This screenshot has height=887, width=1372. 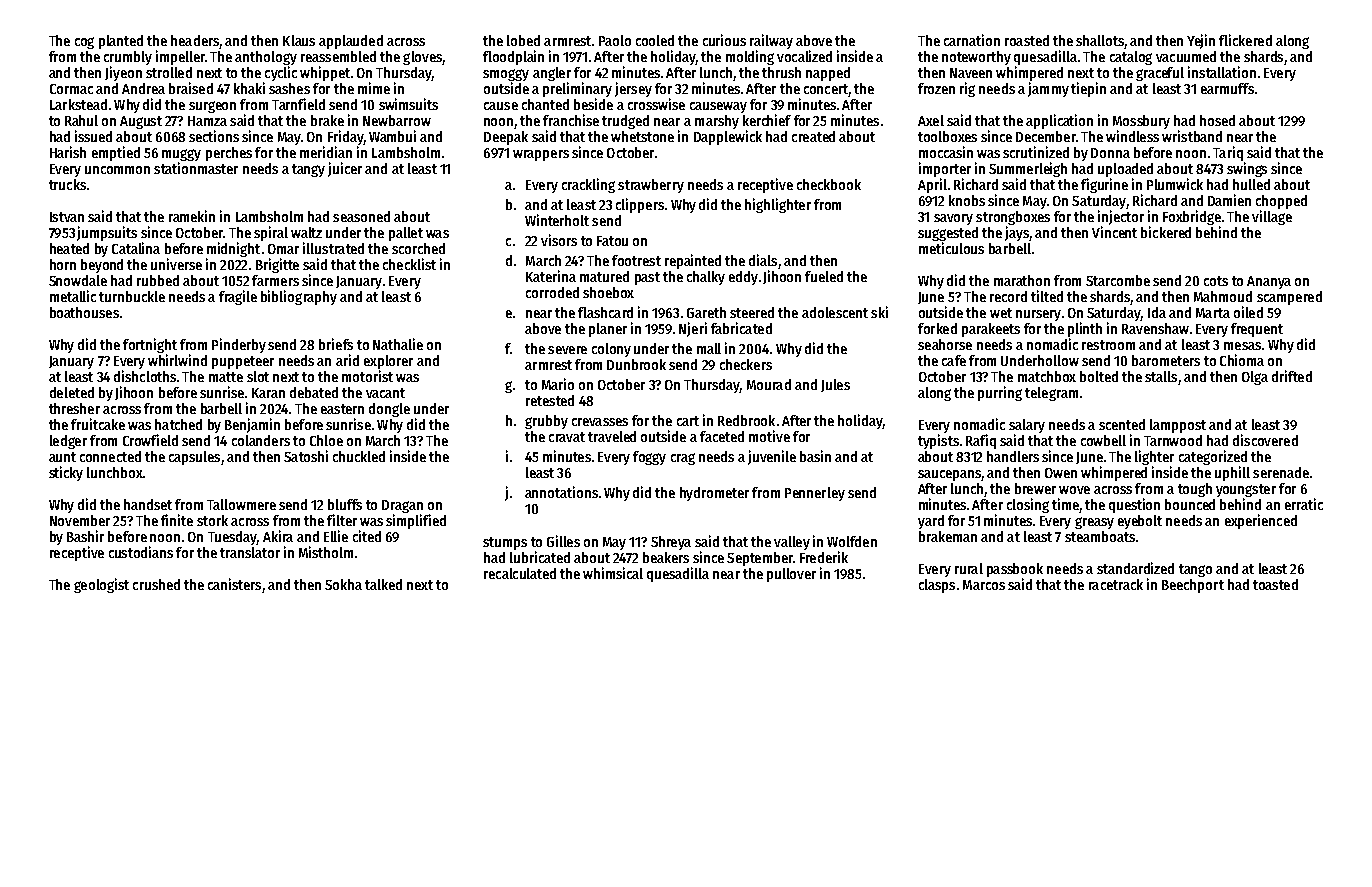 I want to click on translator, so click(x=250, y=552).
